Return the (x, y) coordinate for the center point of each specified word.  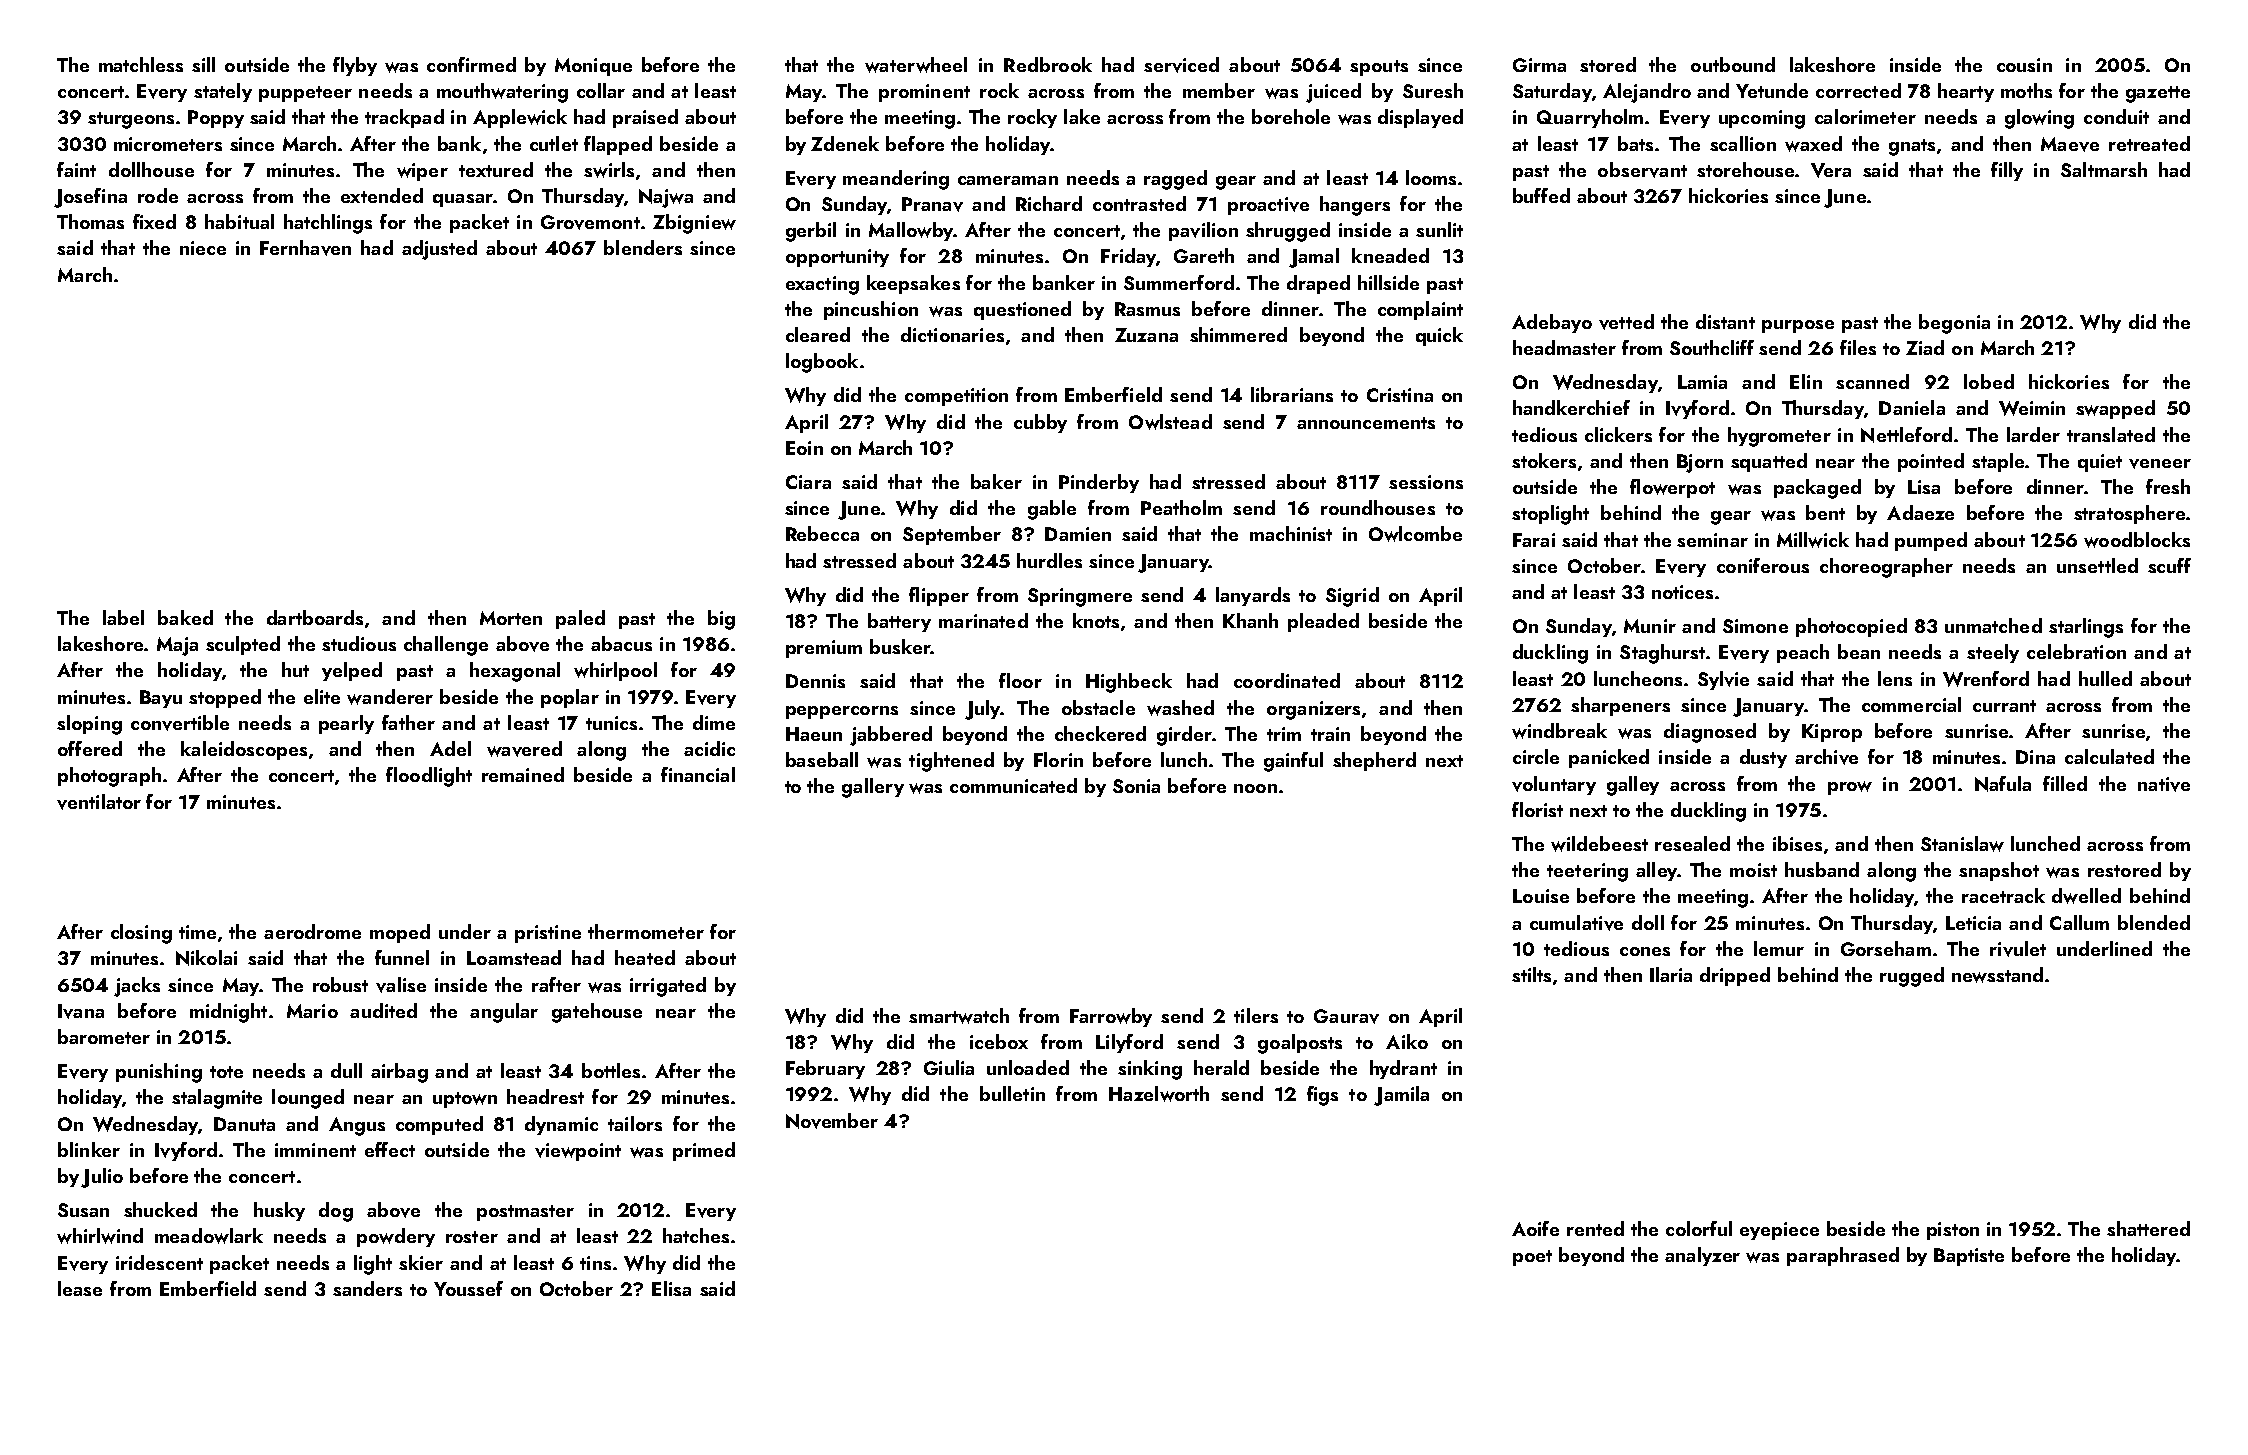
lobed (1989, 381)
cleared (818, 334)
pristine (548, 934)
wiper (422, 172)
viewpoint (578, 1152)
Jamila (1401, 1096)
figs (1322, 1096)
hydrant (1403, 1069)
